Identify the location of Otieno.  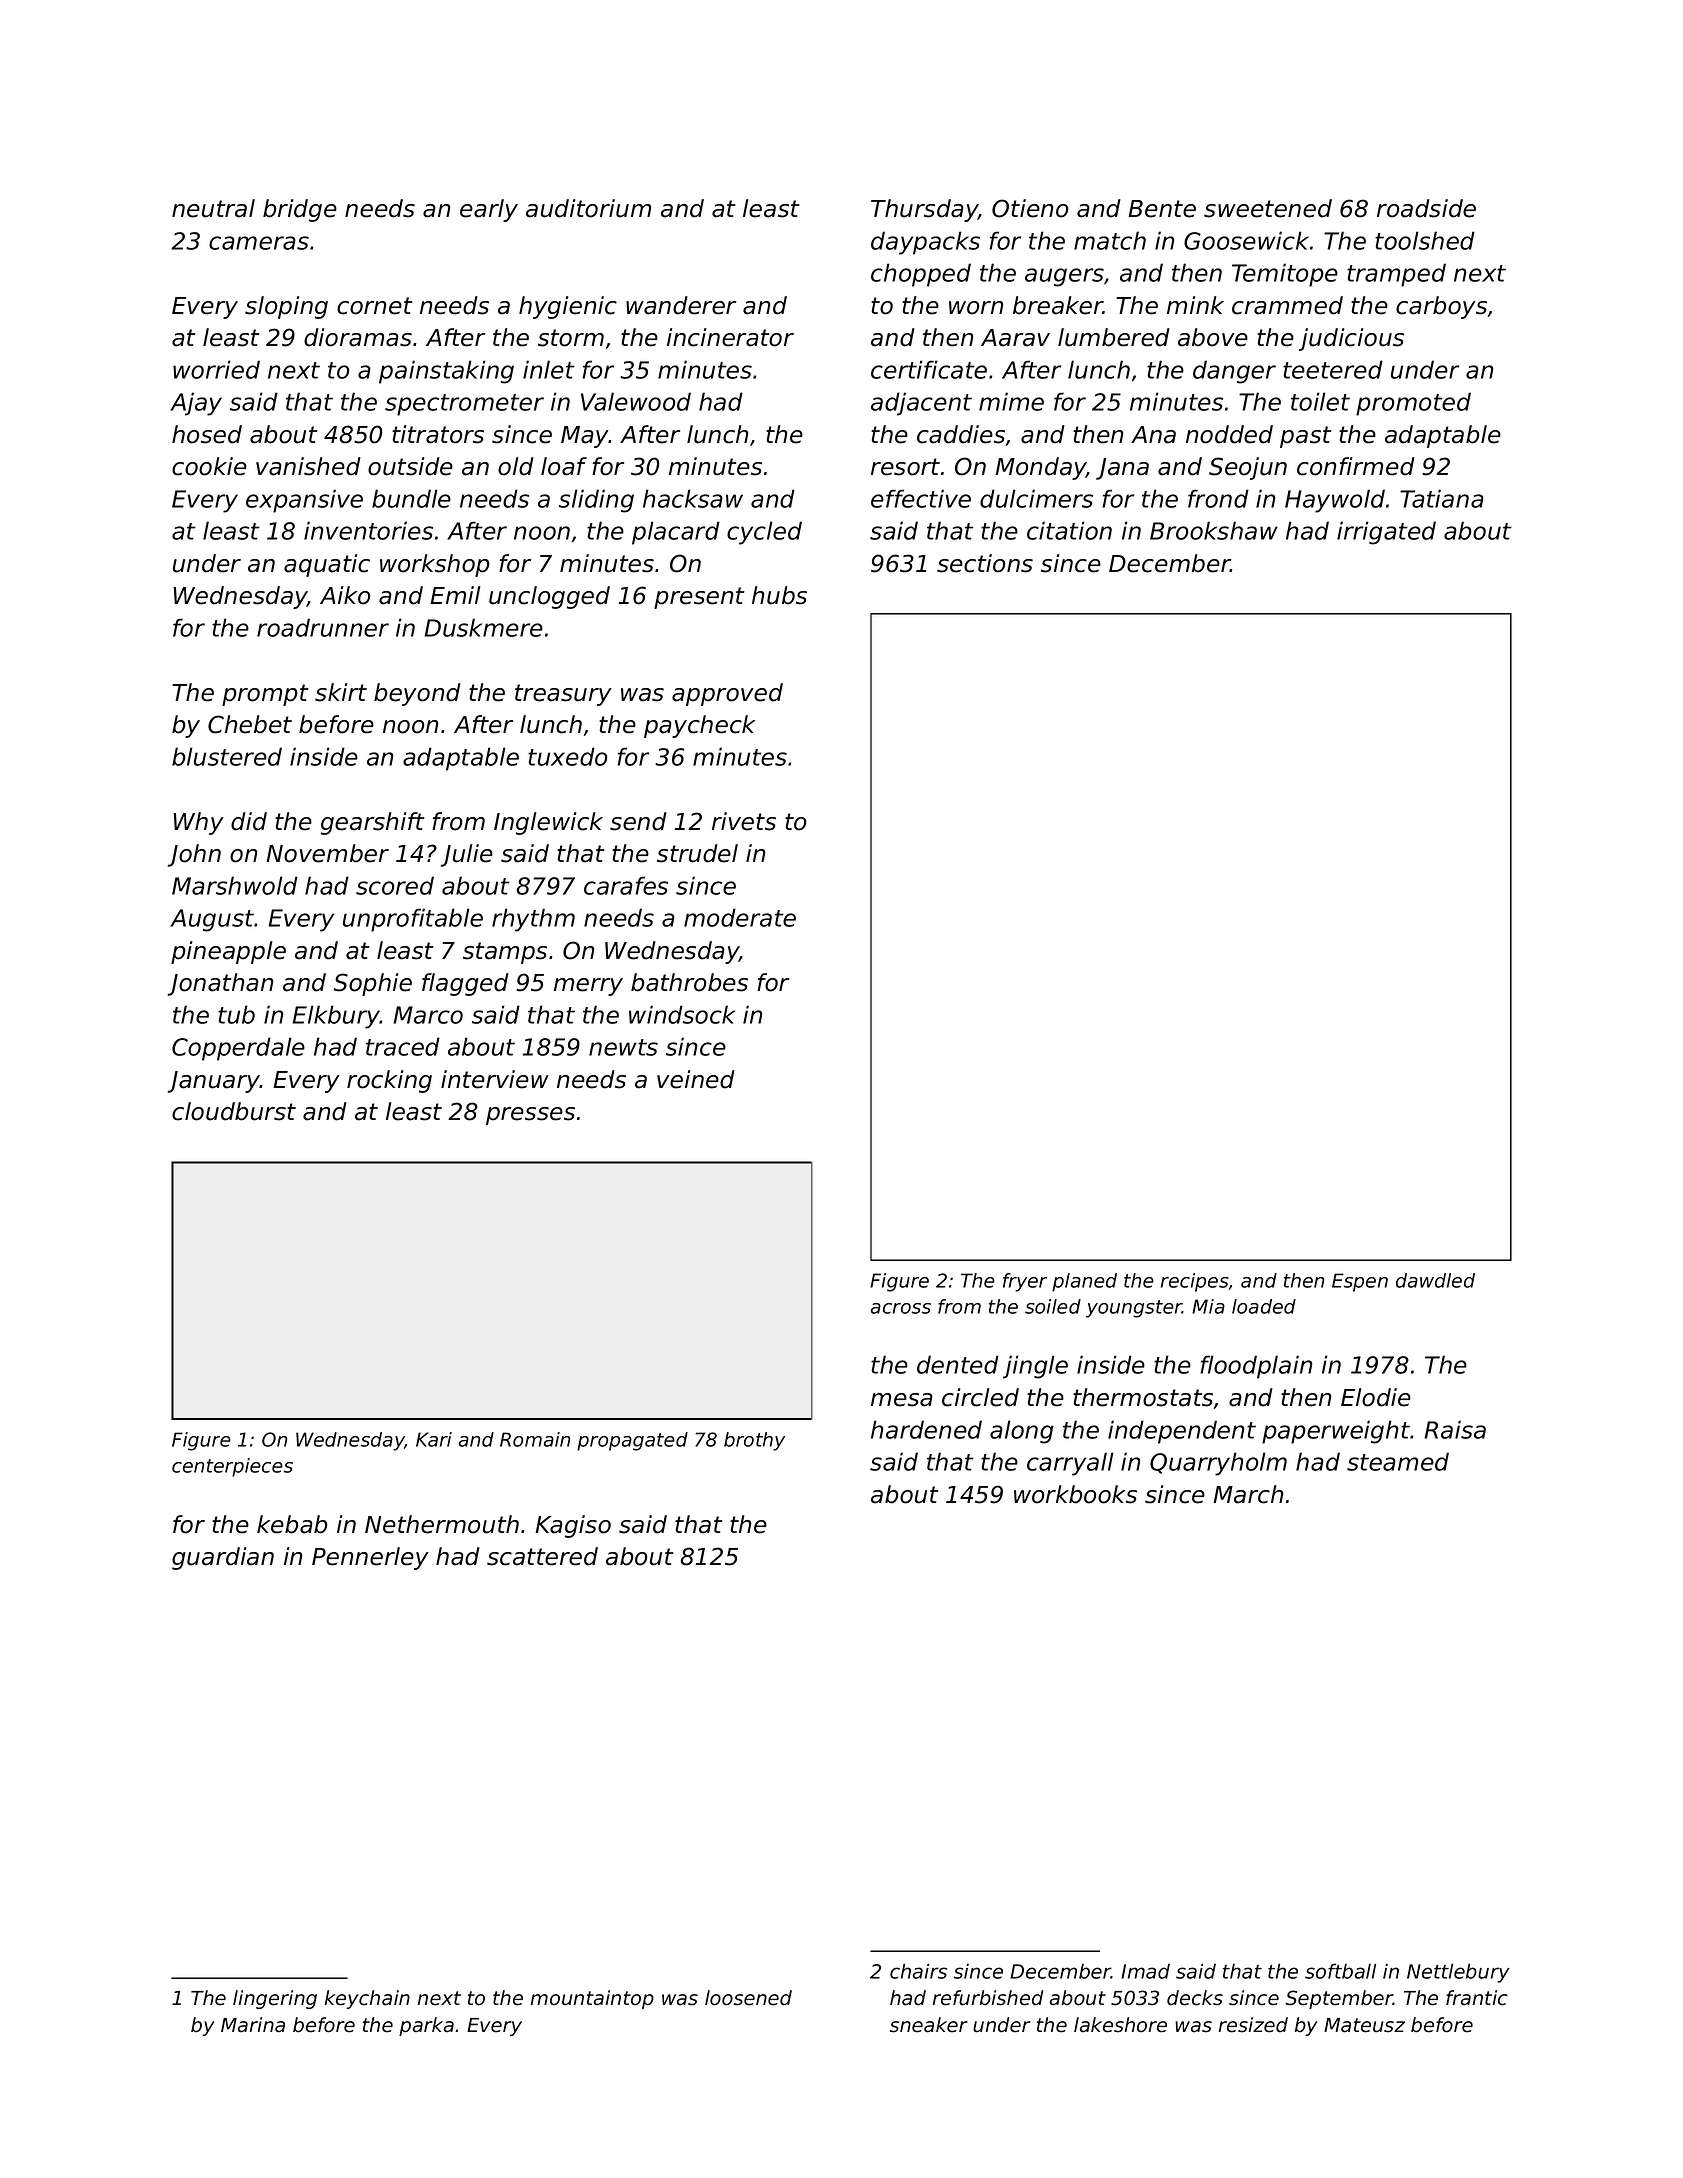
(1030, 208).
